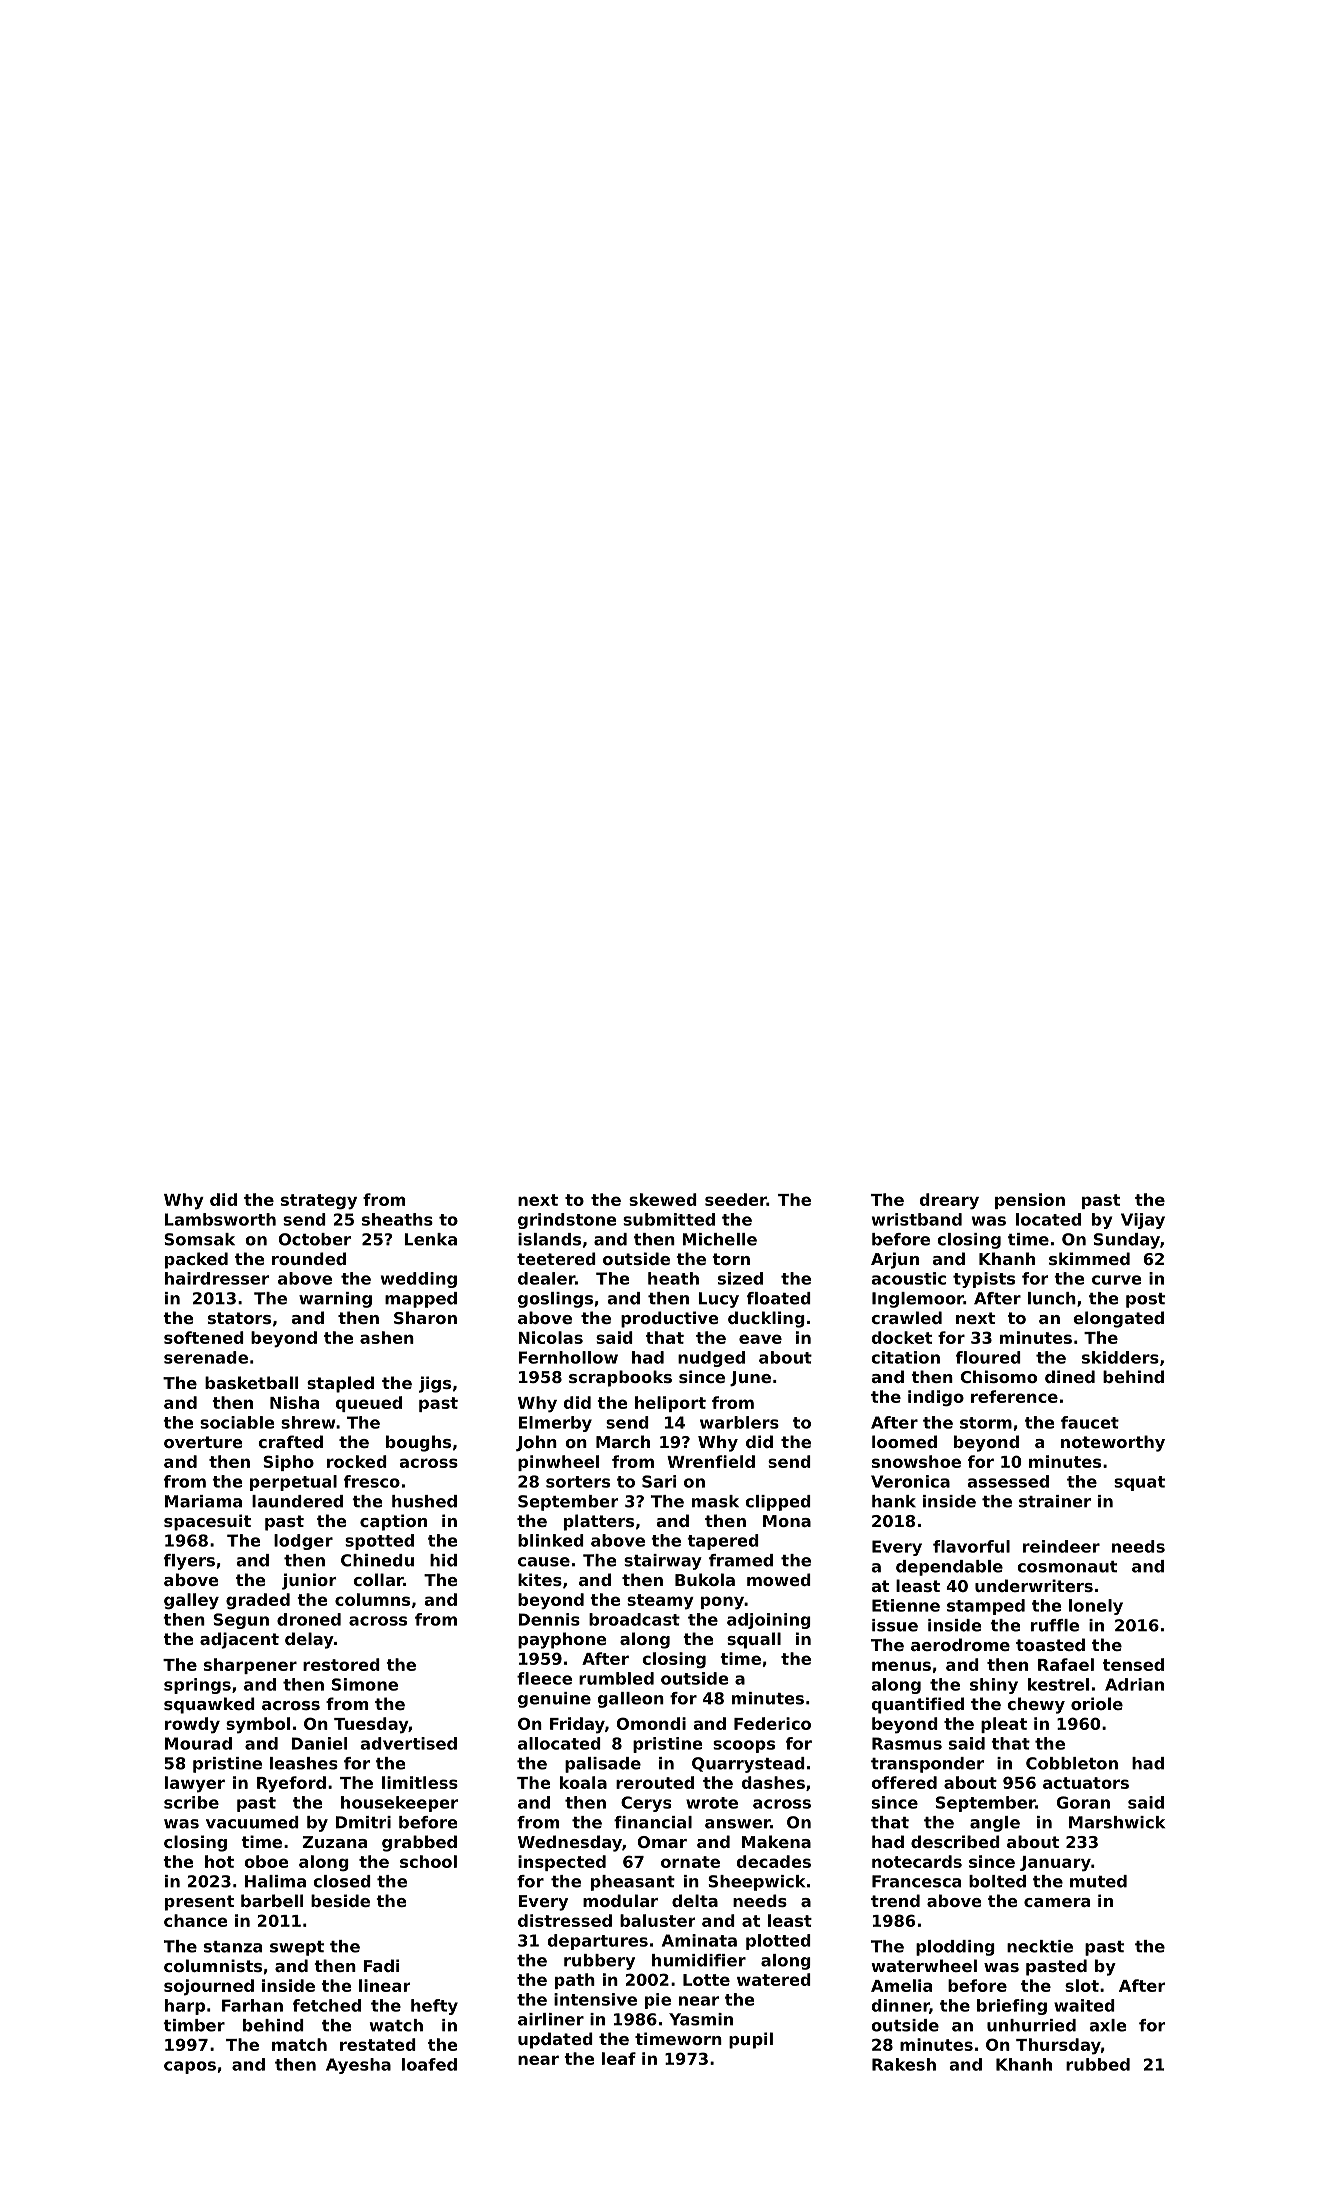 This image has width=1329, height=2188. What do you see at coordinates (736, 1199) in the image?
I see `seeder` at bounding box center [736, 1199].
